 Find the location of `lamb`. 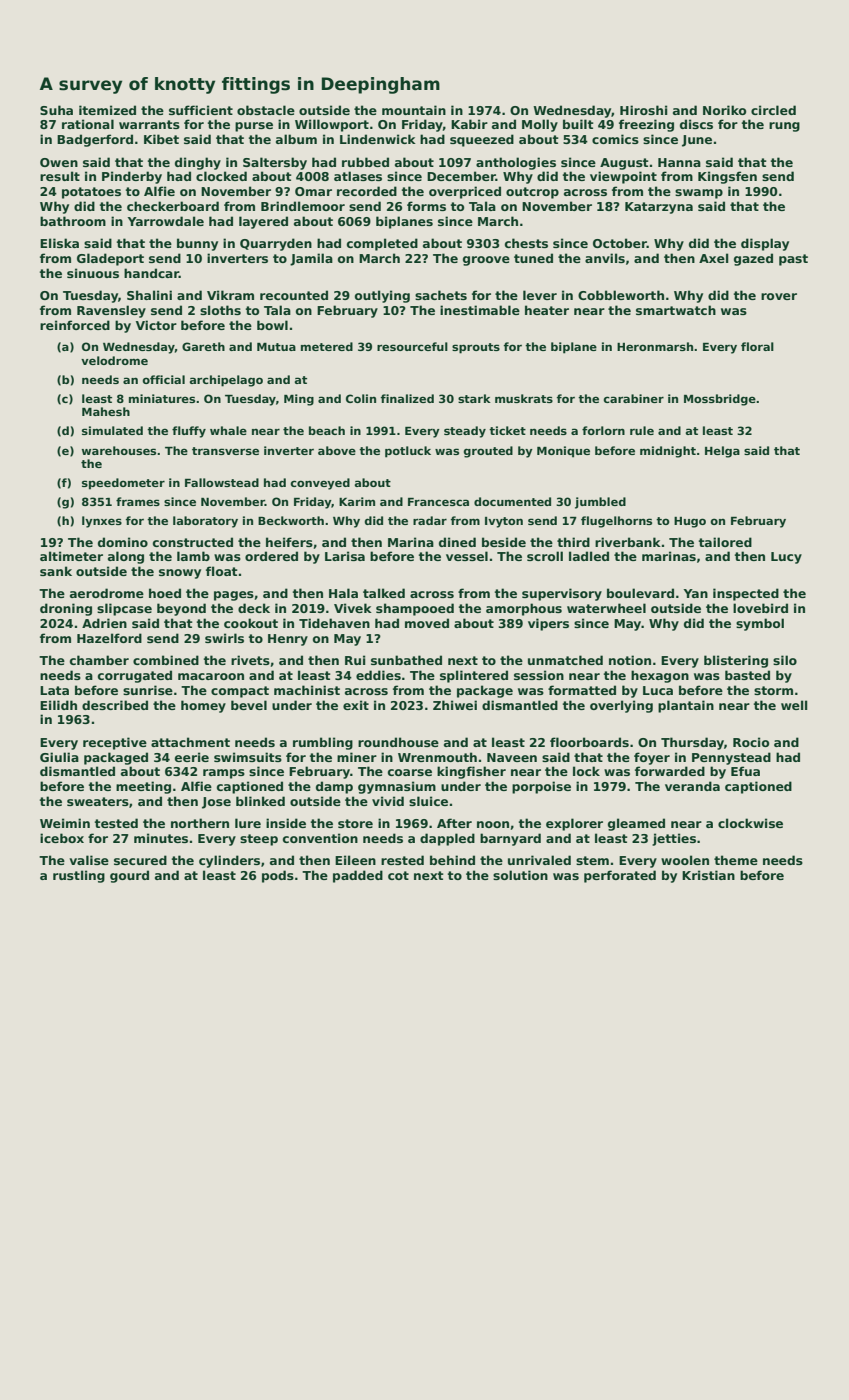

lamb is located at coordinates (193, 556).
